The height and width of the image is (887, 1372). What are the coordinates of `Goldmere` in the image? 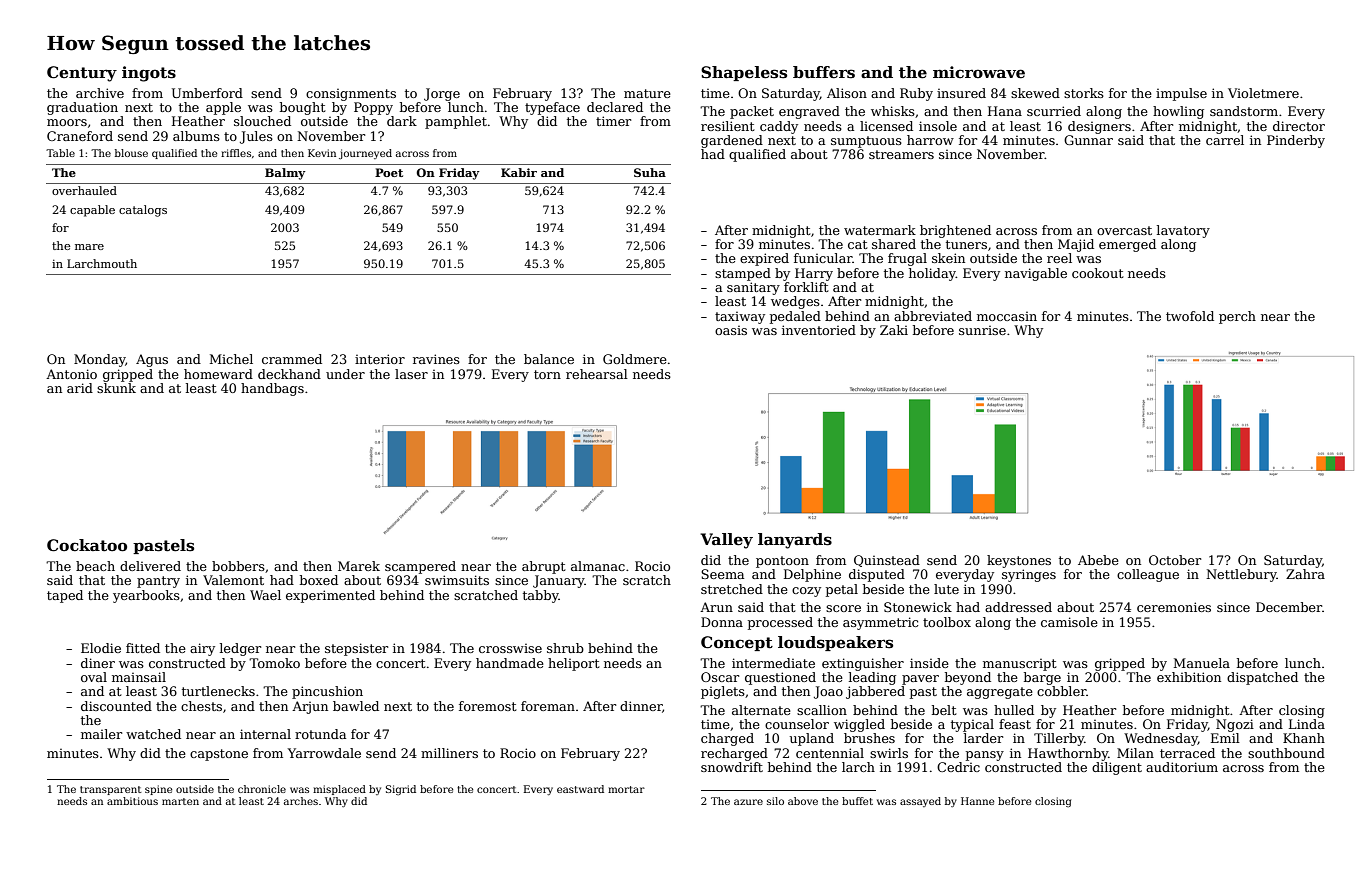 It's located at (635, 359).
